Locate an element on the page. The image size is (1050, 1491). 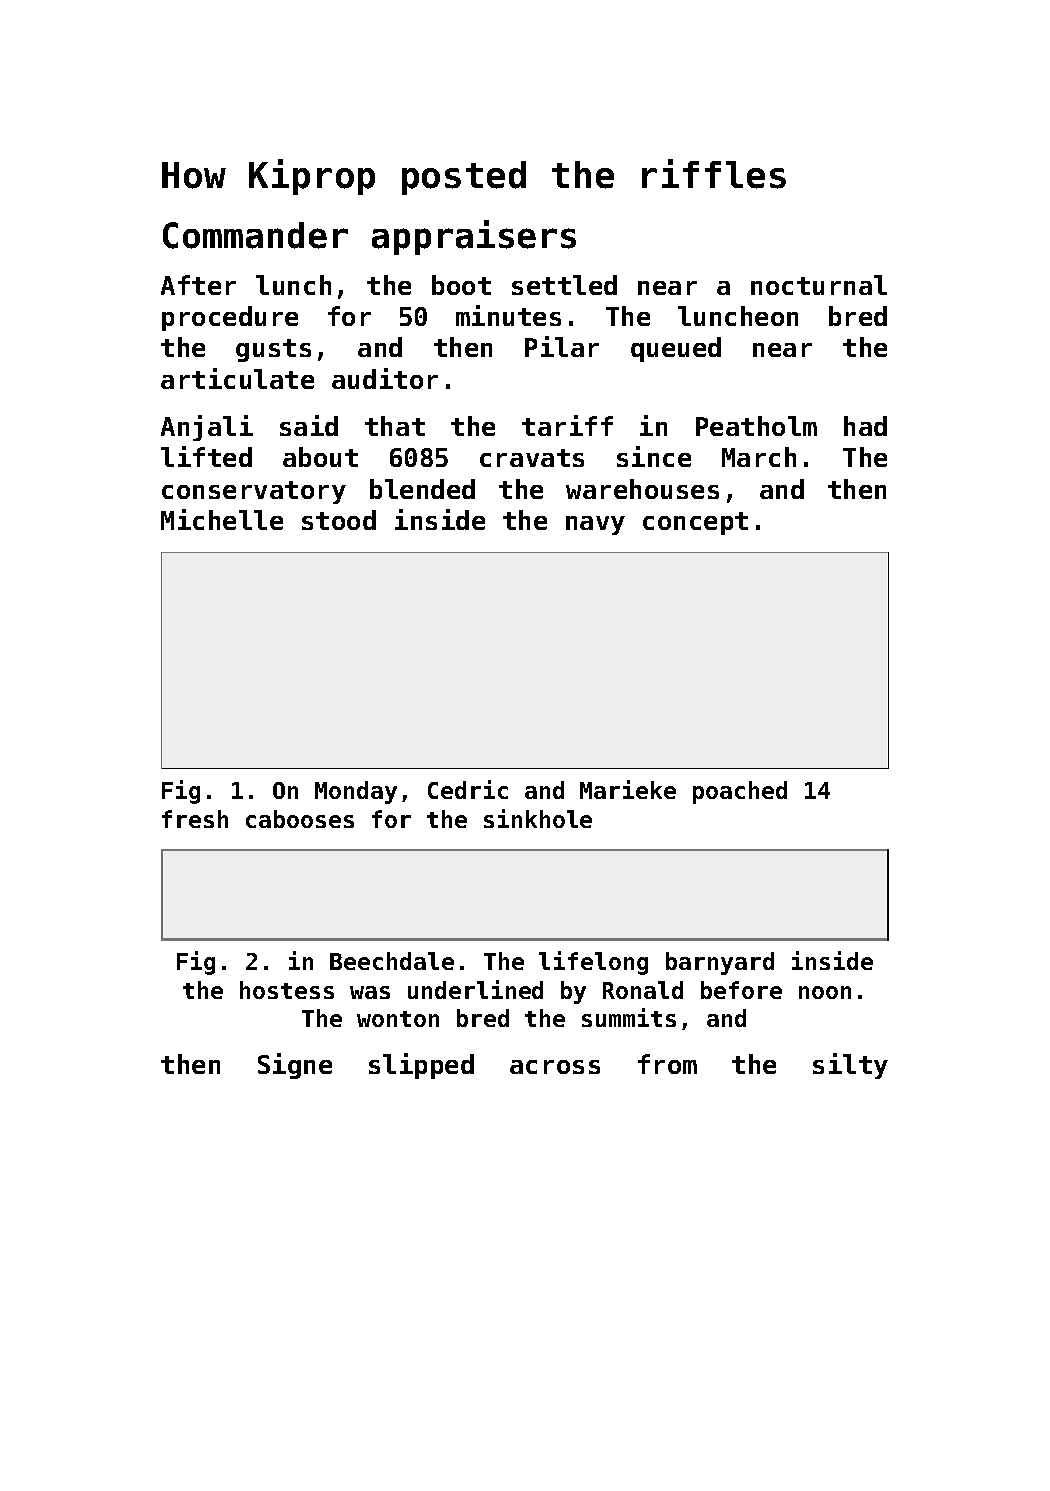
hostess is located at coordinates (287, 990).
